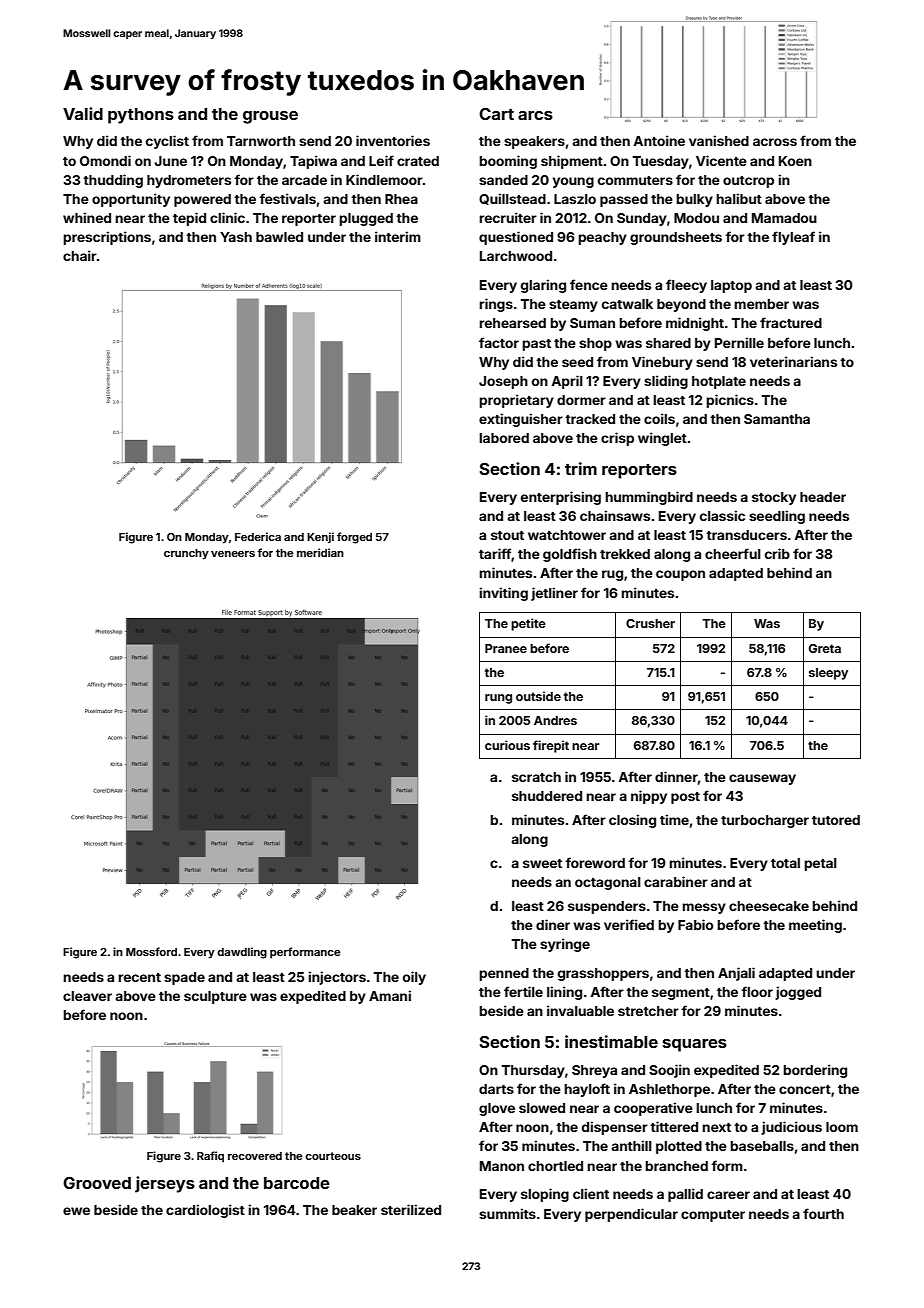 The height and width of the image is (1308, 924). Describe the element at coordinates (354, 1210) in the image. I see `beaker` at that location.
